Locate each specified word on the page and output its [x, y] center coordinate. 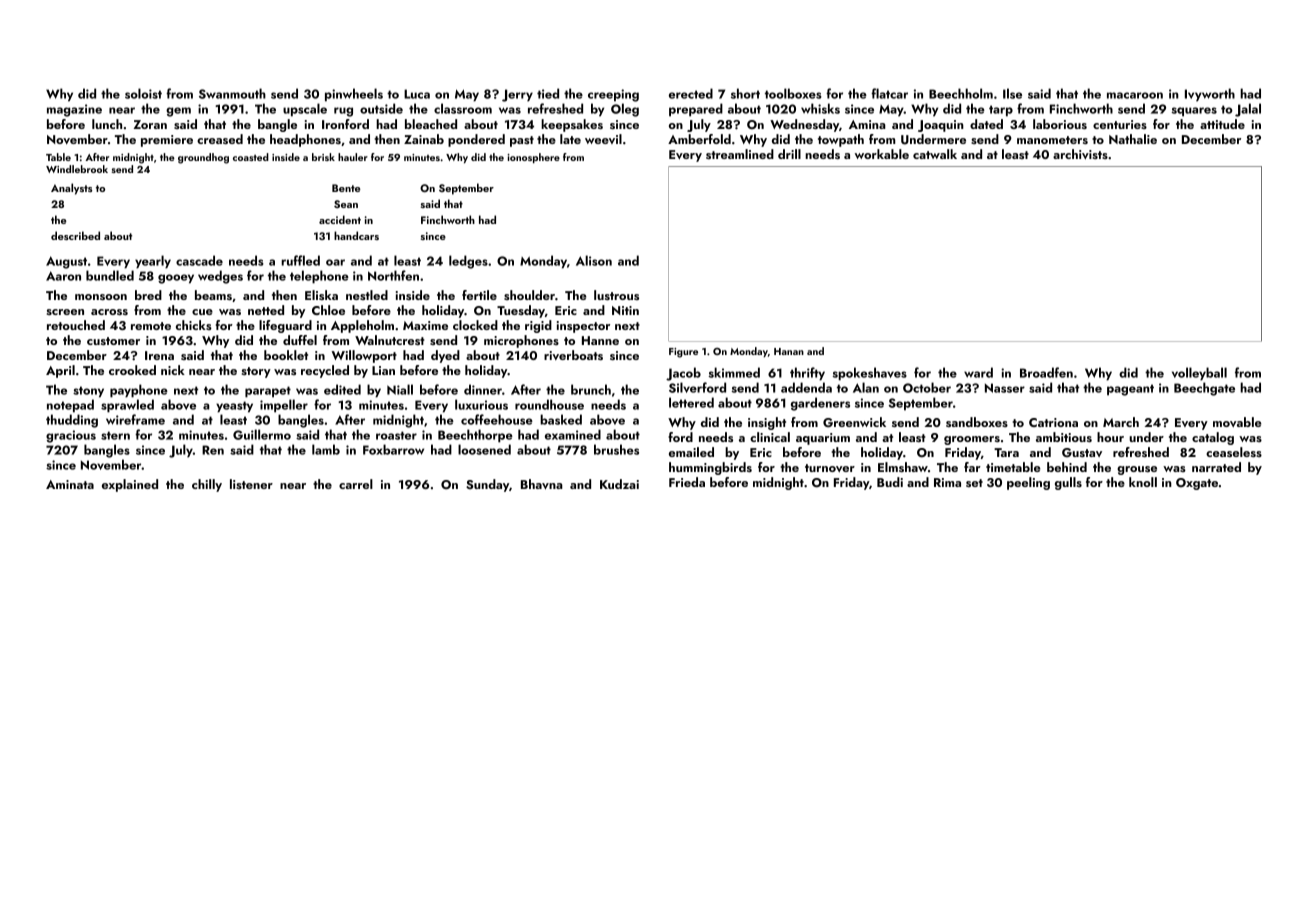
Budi [890, 482]
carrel [356, 484]
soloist [143, 93]
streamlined [740, 154]
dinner [483, 389]
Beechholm [961, 93]
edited [342, 389]
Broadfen [1046, 372]
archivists [1080, 154]
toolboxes [793, 93]
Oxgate [1197, 484]
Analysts [71, 189]
